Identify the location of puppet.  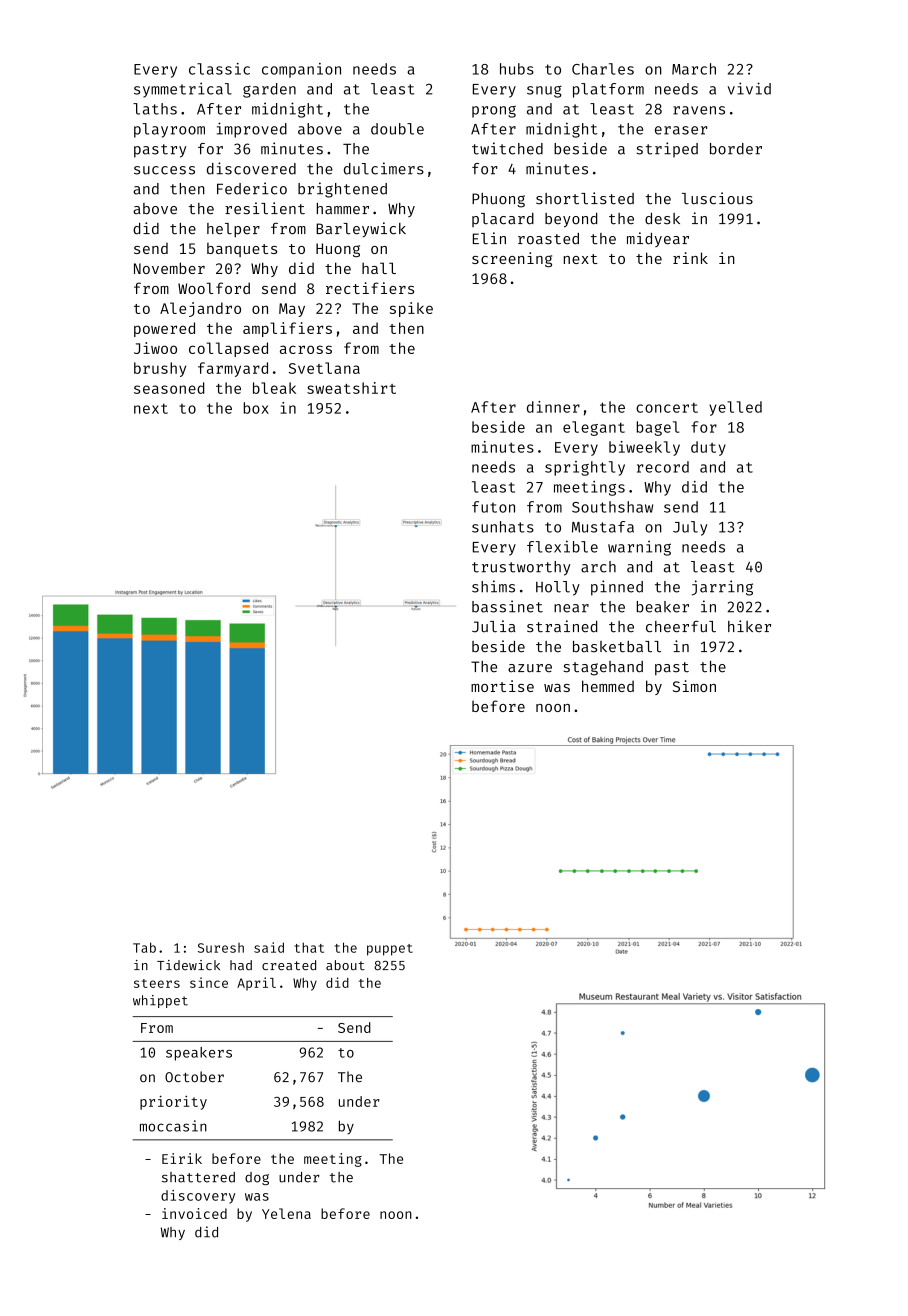
(390, 950).
